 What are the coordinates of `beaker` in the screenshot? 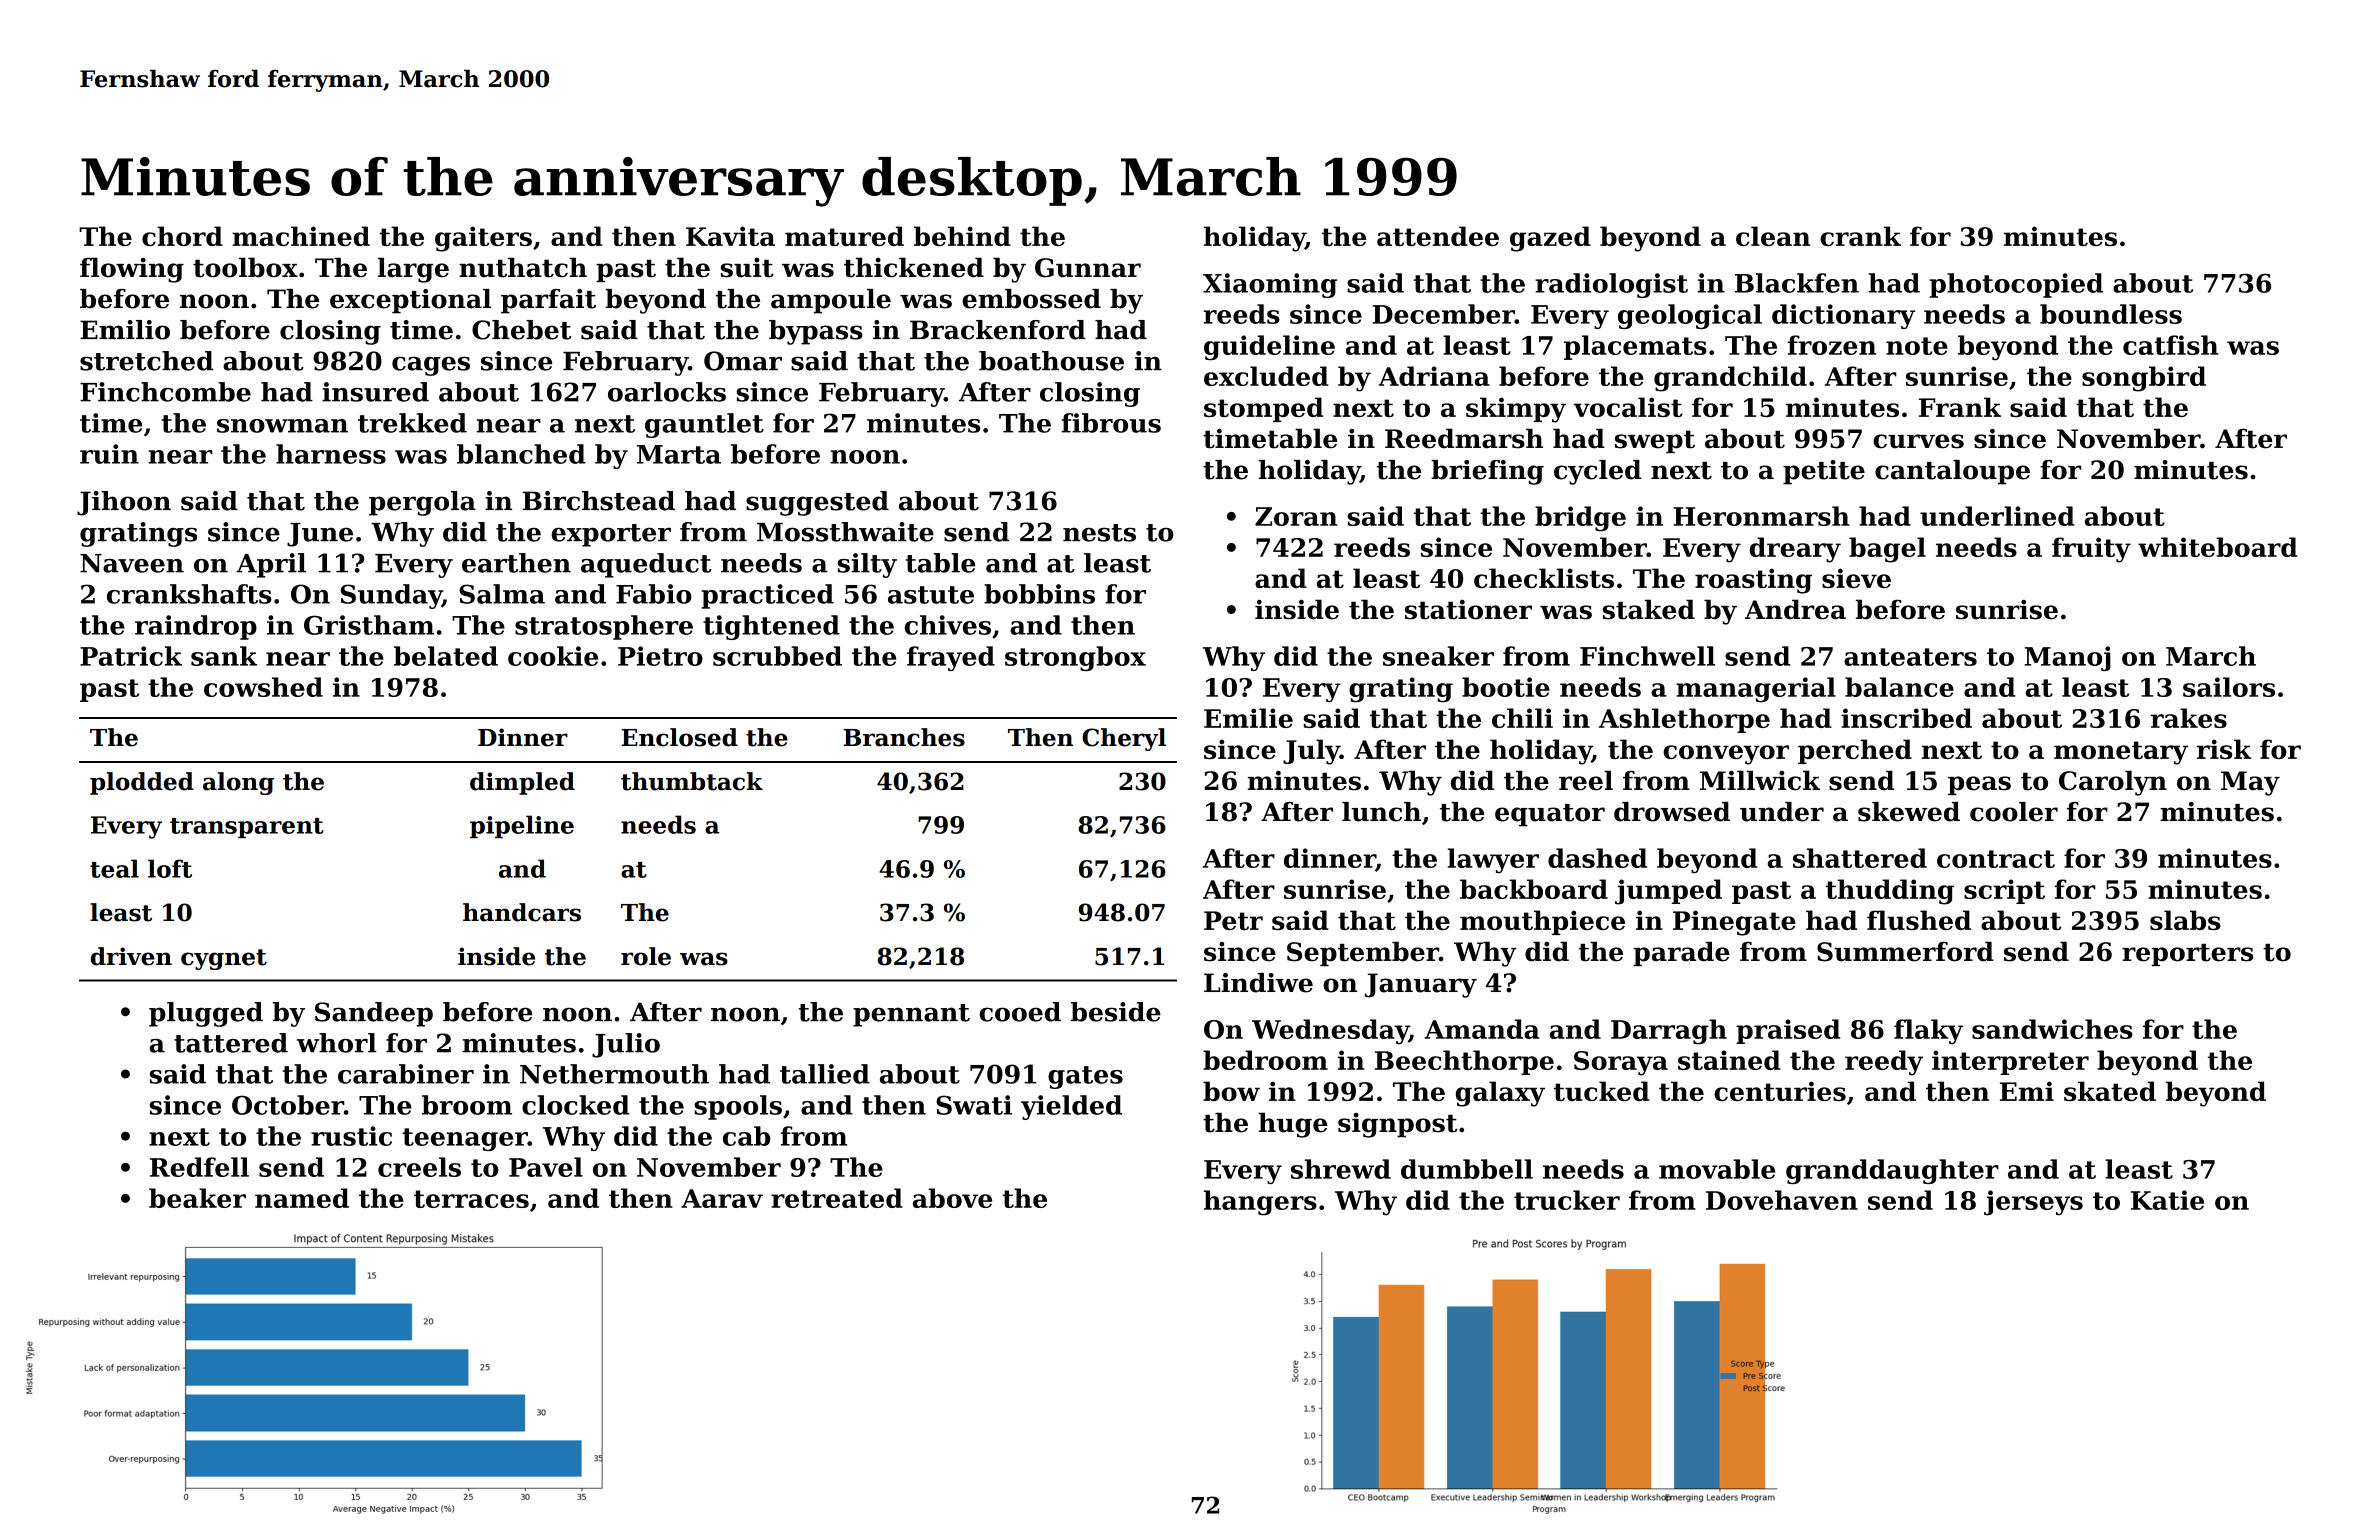 It's located at (197, 1198).
